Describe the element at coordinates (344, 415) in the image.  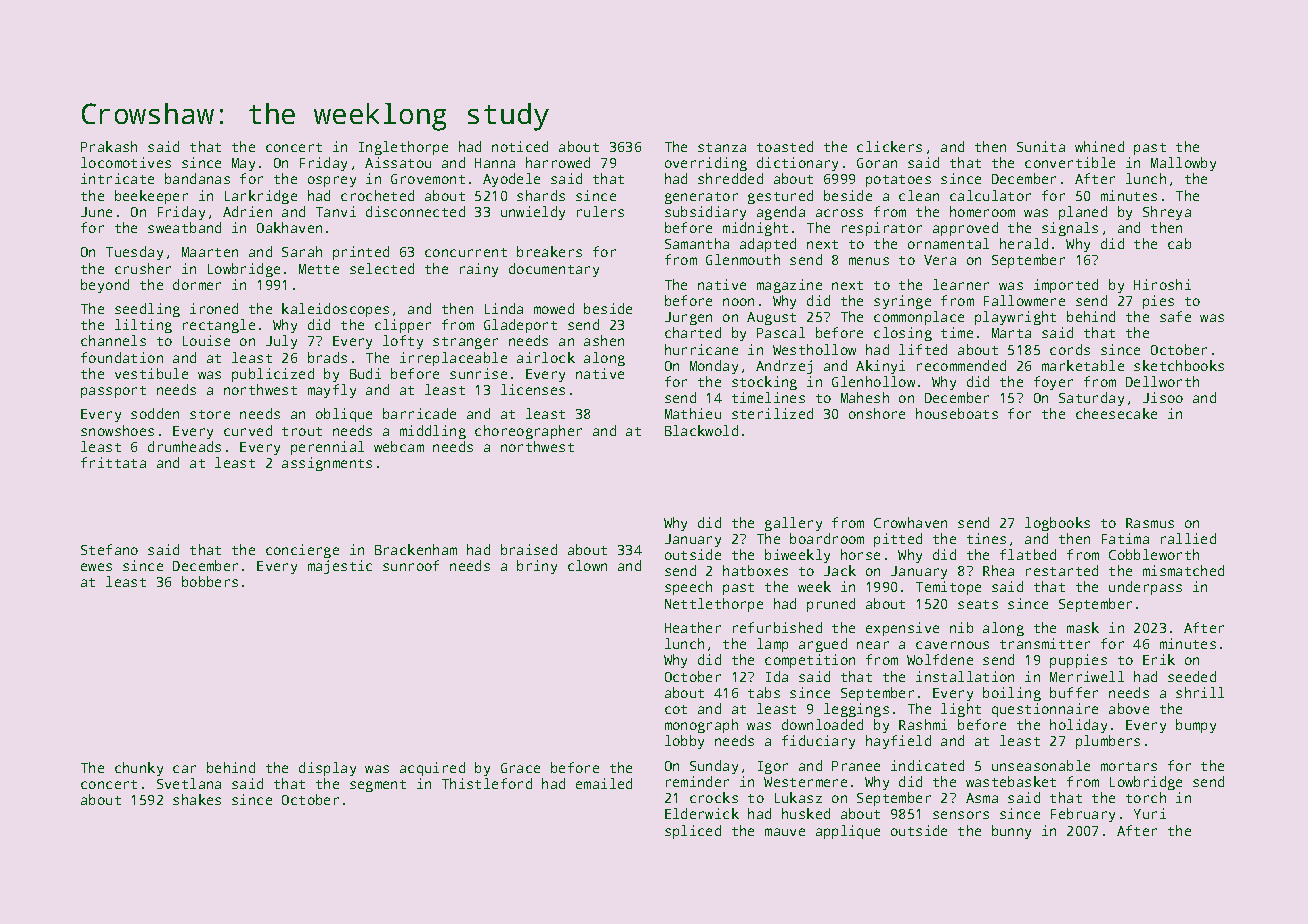
I see `oblique` at that location.
